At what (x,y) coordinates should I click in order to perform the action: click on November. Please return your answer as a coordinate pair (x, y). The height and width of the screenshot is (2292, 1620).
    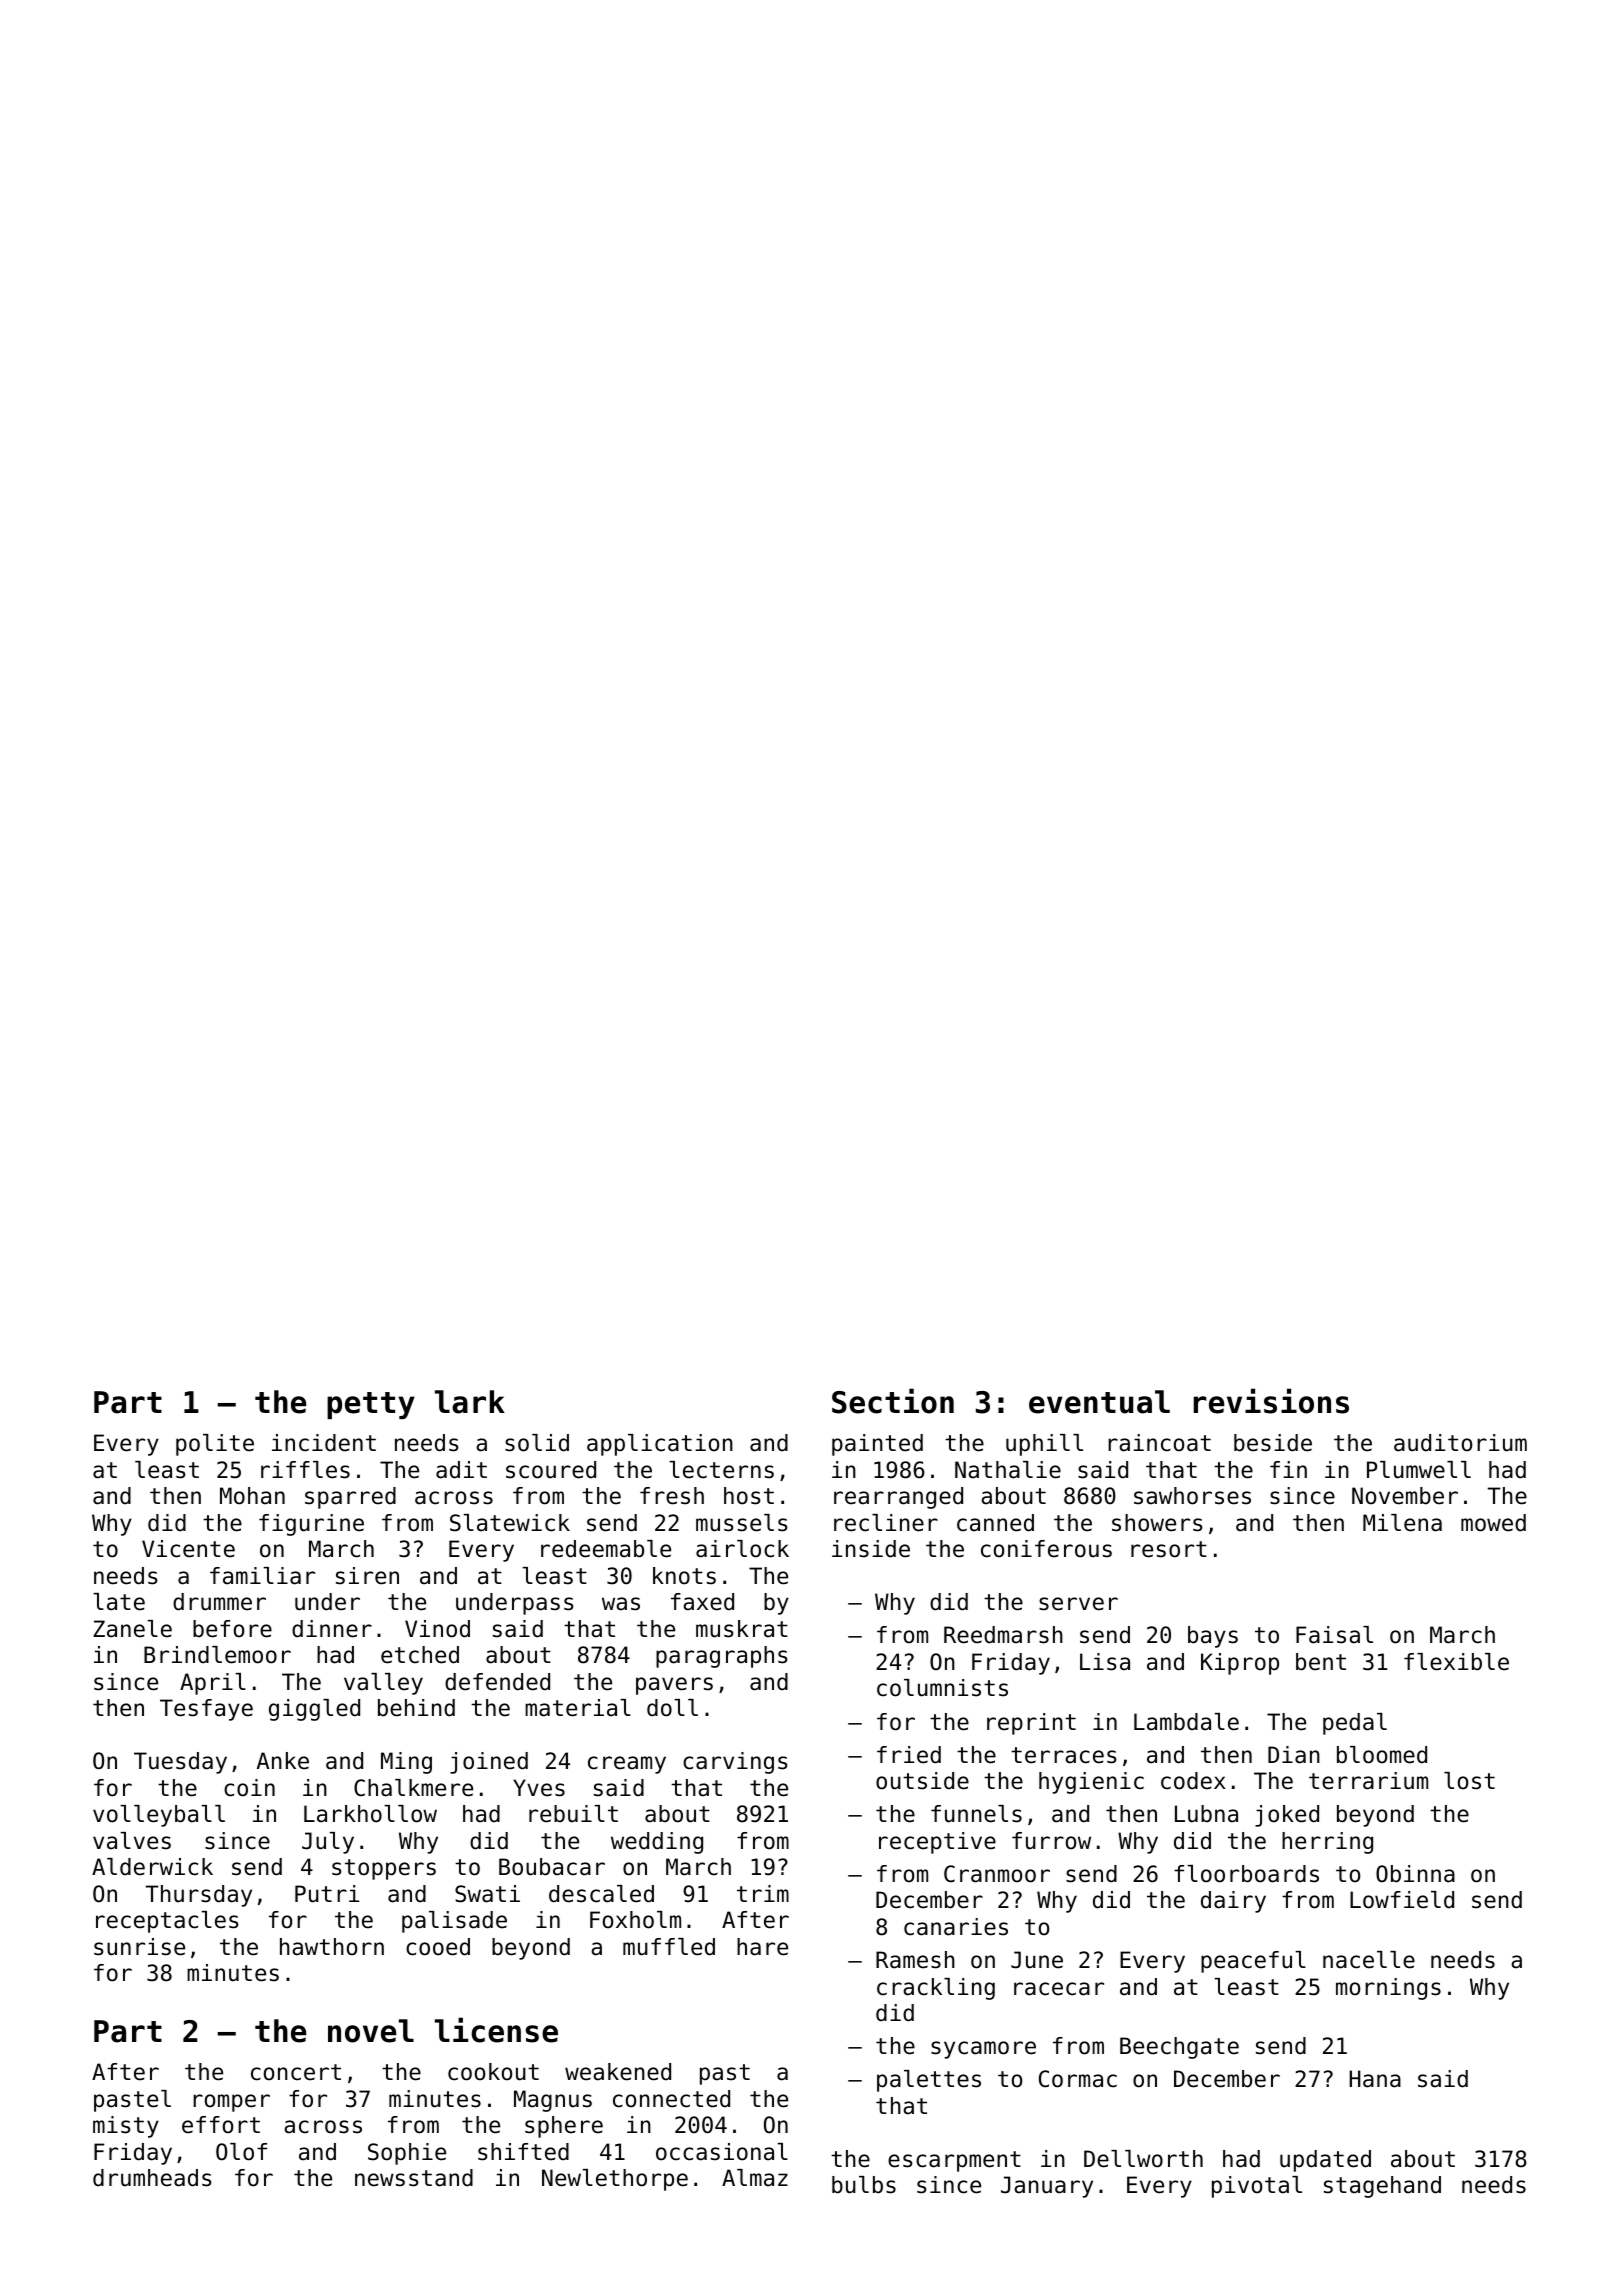
    Looking at the image, I should click on (1405, 1496).
